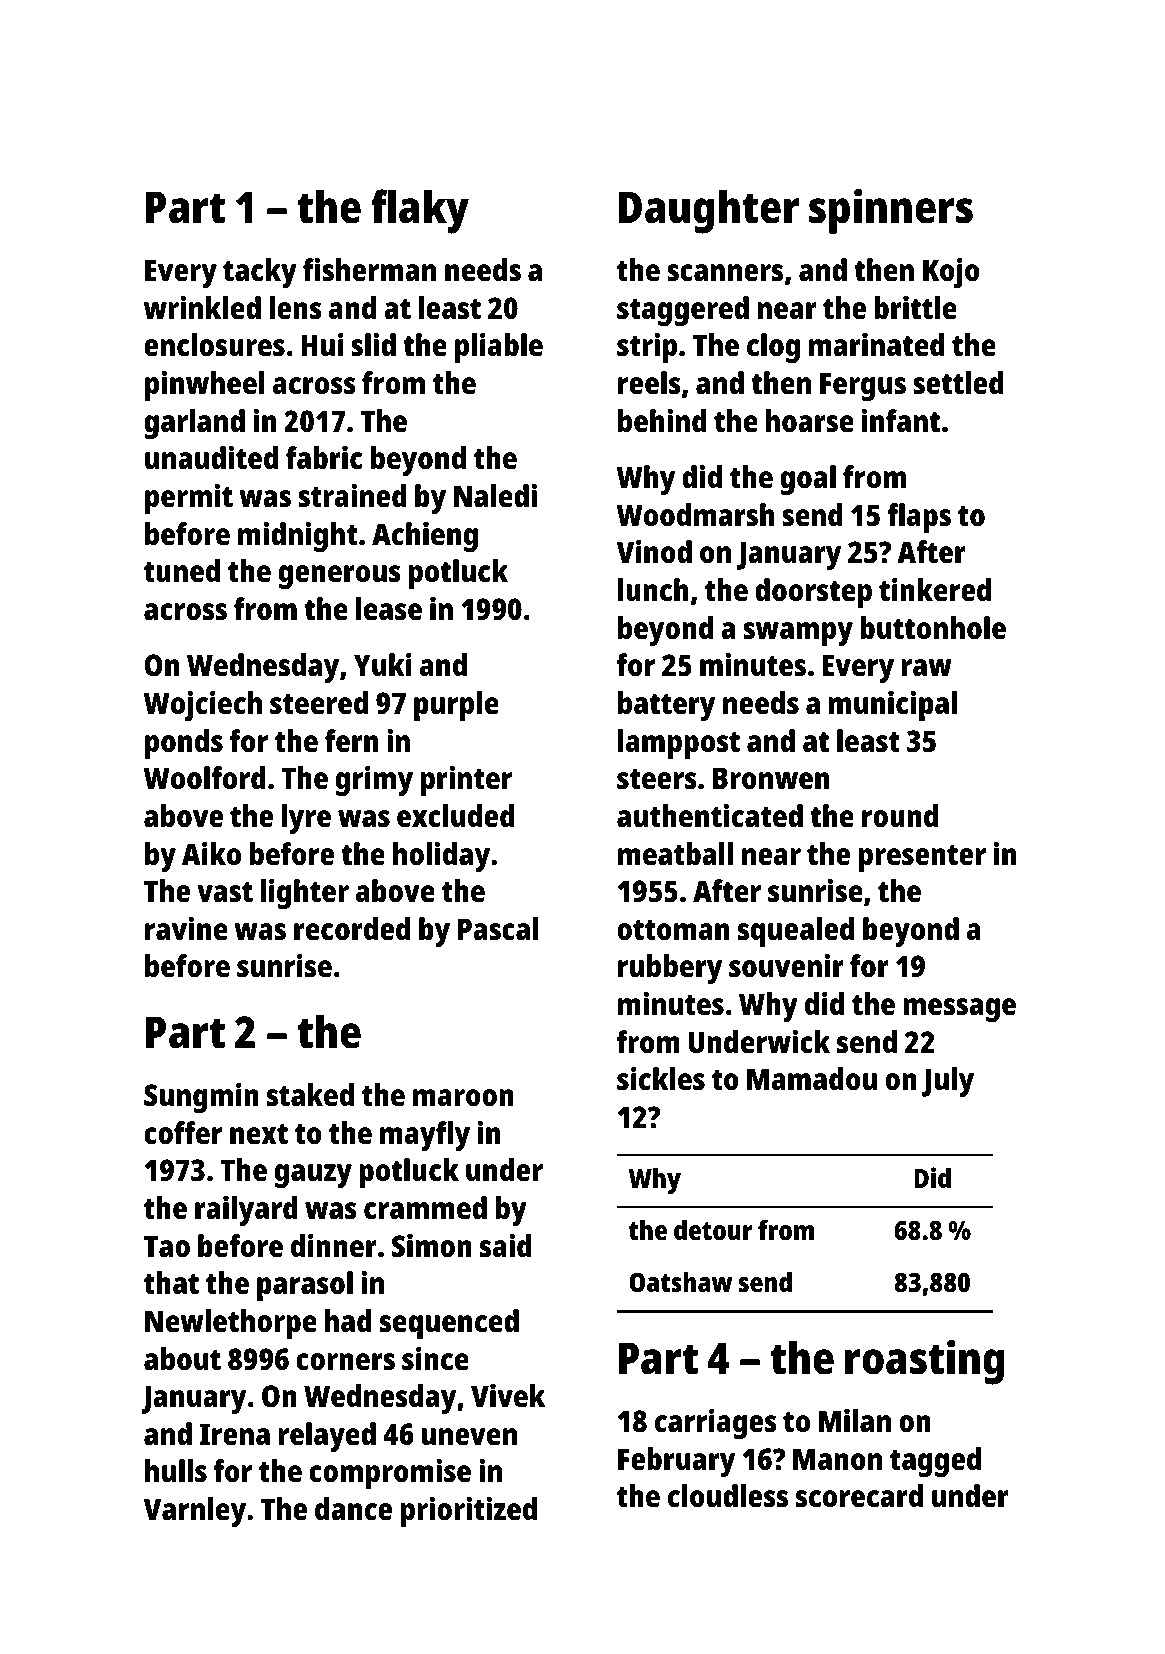 The image size is (1165, 1654). What do you see at coordinates (352, 929) in the screenshot?
I see `recorded` at bounding box center [352, 929].
